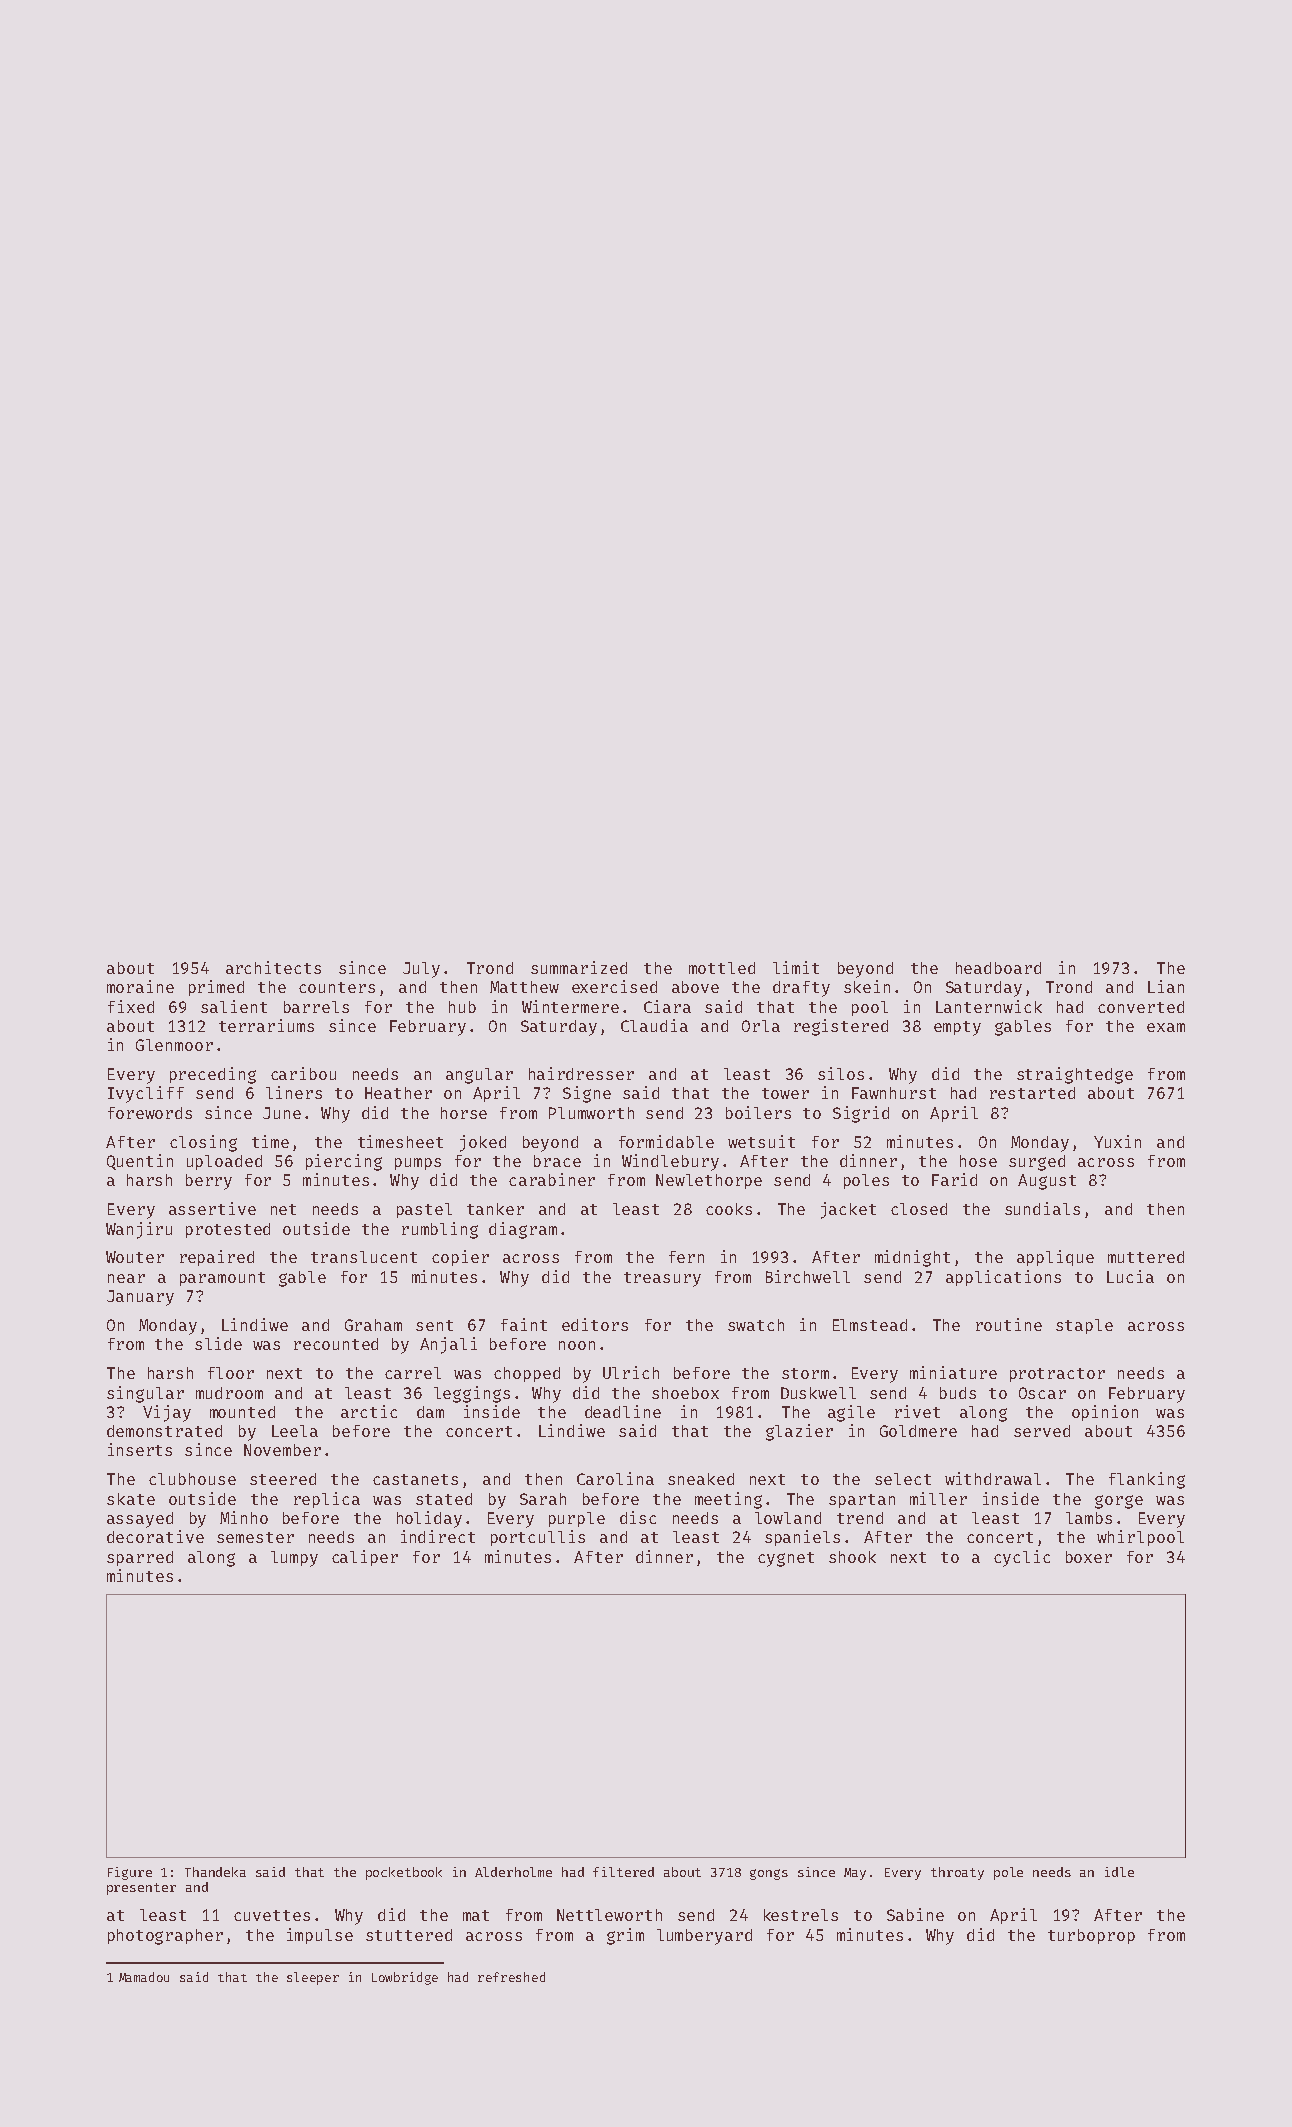 Image resolution: width=1292 pixels, height=2127 pixels. What do you see at coordinates (1117, 1141) in the document?
I see `Yuxin` at bounding box center [1117, 1141].
